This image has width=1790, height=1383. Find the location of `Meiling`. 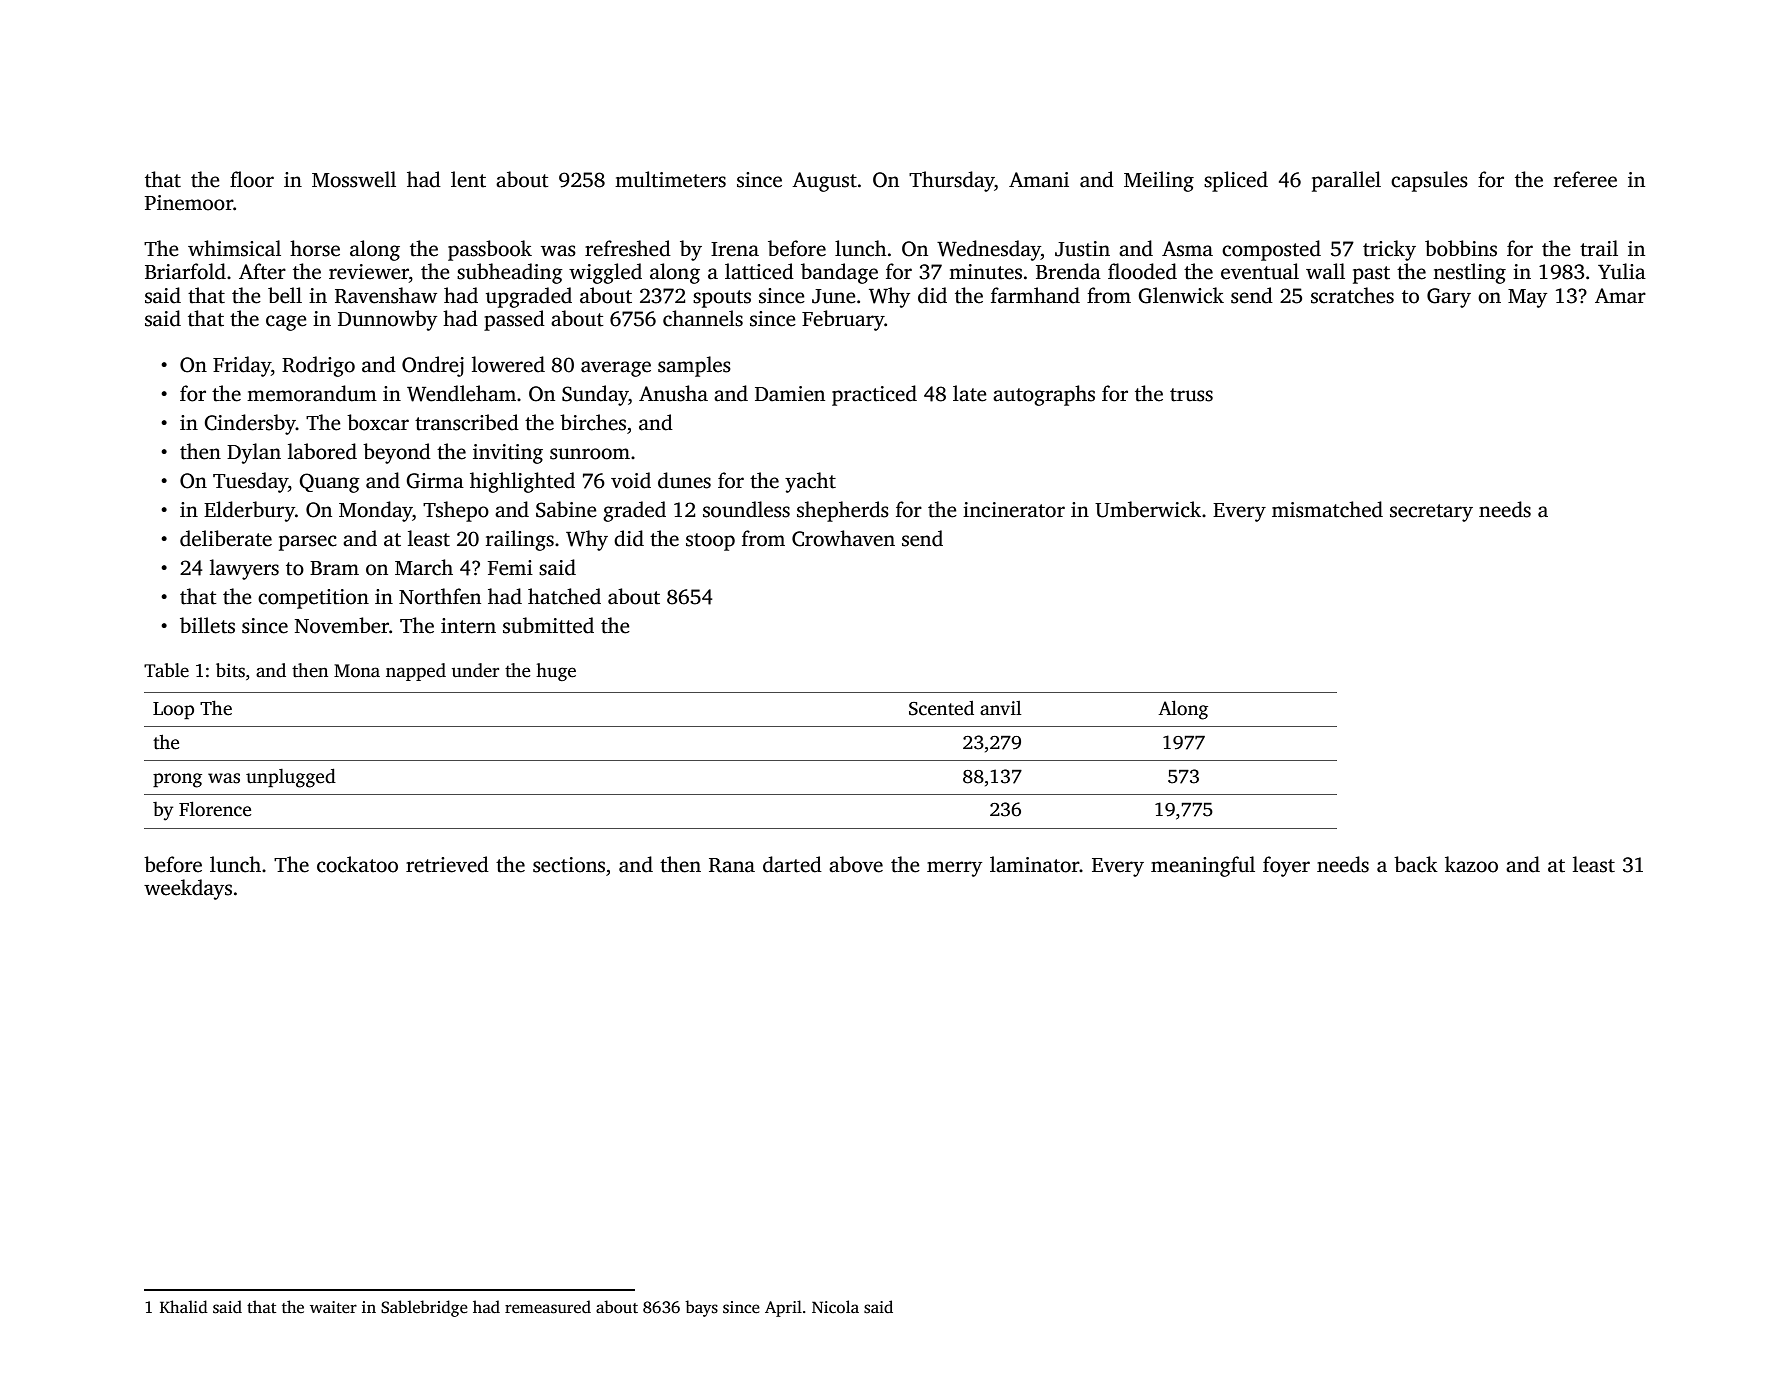

Meiling is located at coordinates (1159, 181).
